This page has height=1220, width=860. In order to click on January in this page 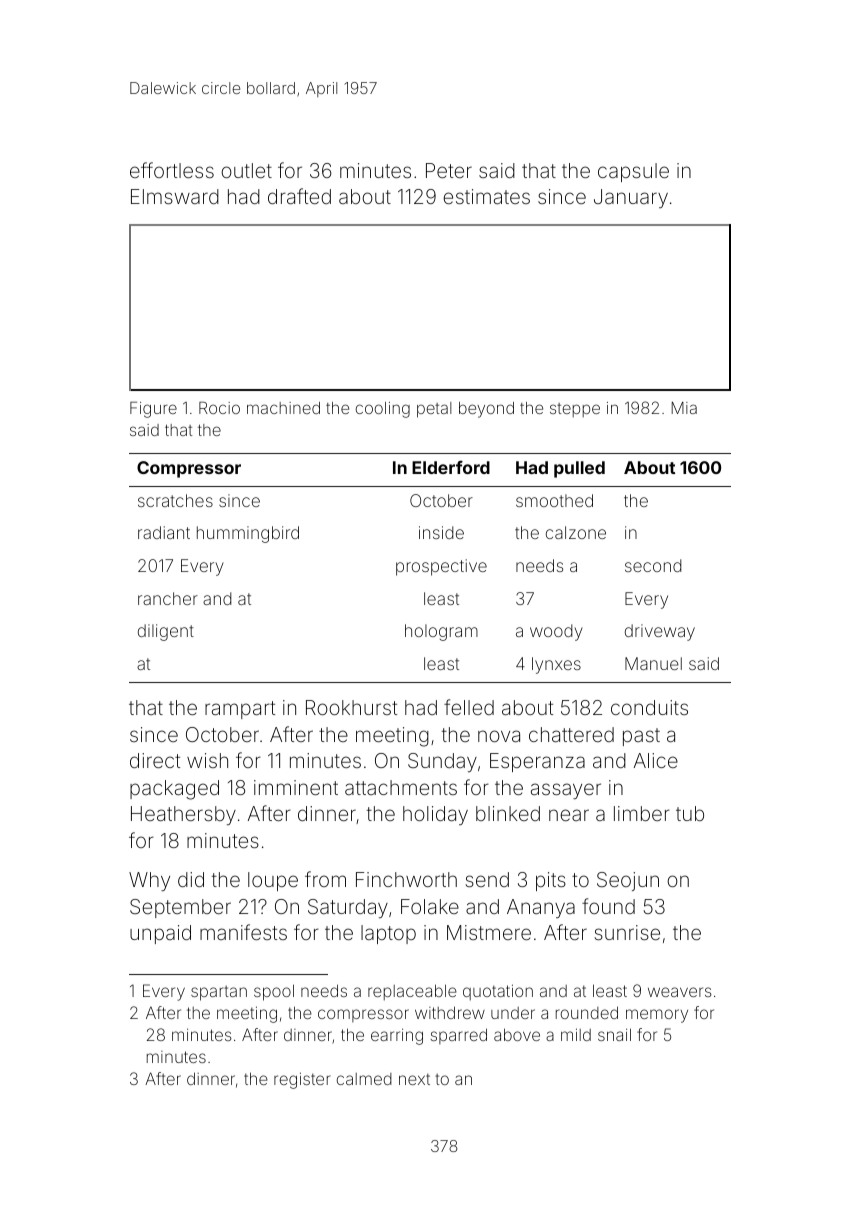, I will do `click(631, 198)`.
